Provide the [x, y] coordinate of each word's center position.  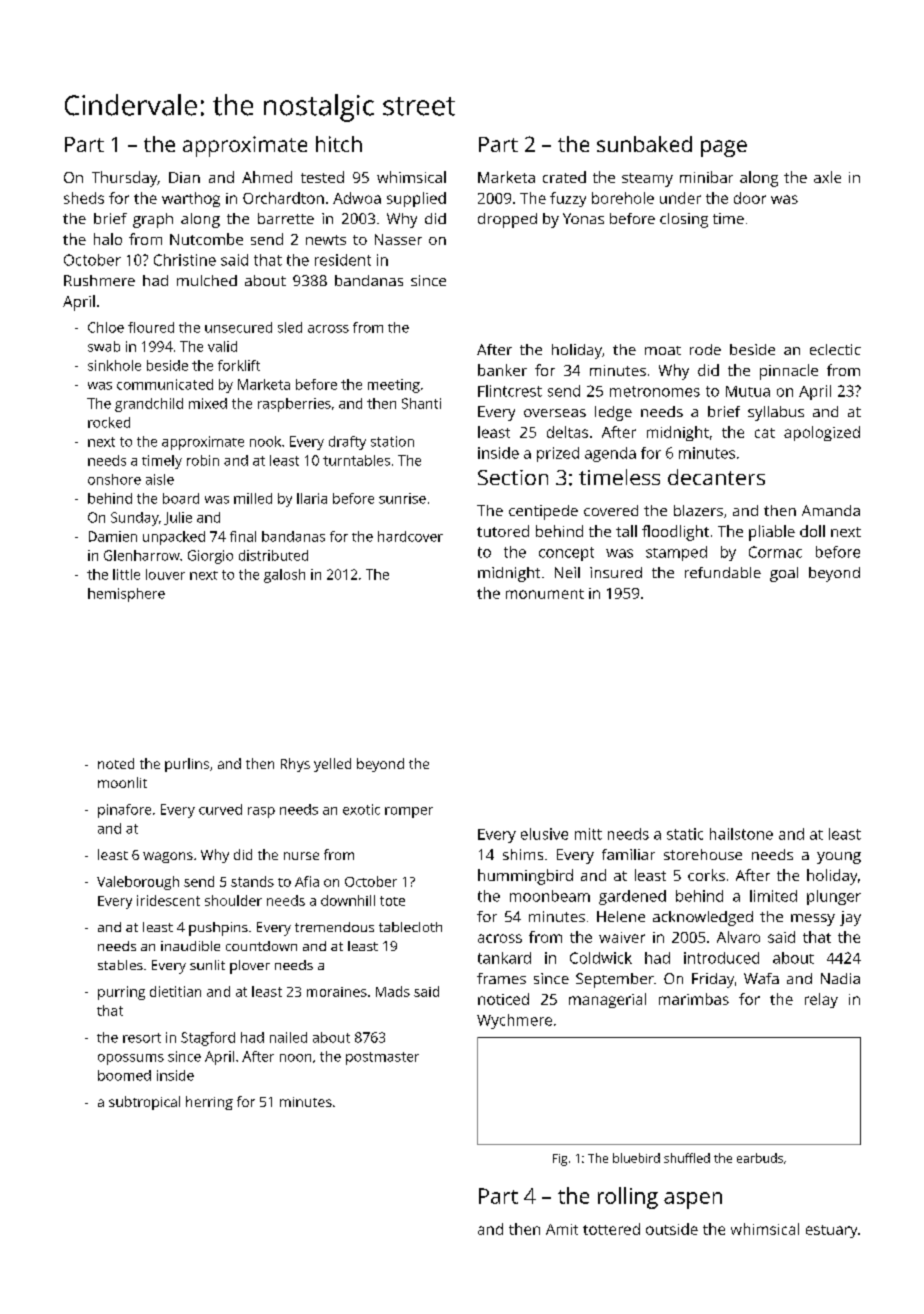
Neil [567, 572]
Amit [562, 1229]
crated [564, 177]
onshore [114, 479]
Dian [184, 177]
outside [672, 1229]
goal [784, 574]
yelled [332, 765]
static [685, 834]
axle [827, 177]
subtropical [144, 1103]
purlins [187, 765]
